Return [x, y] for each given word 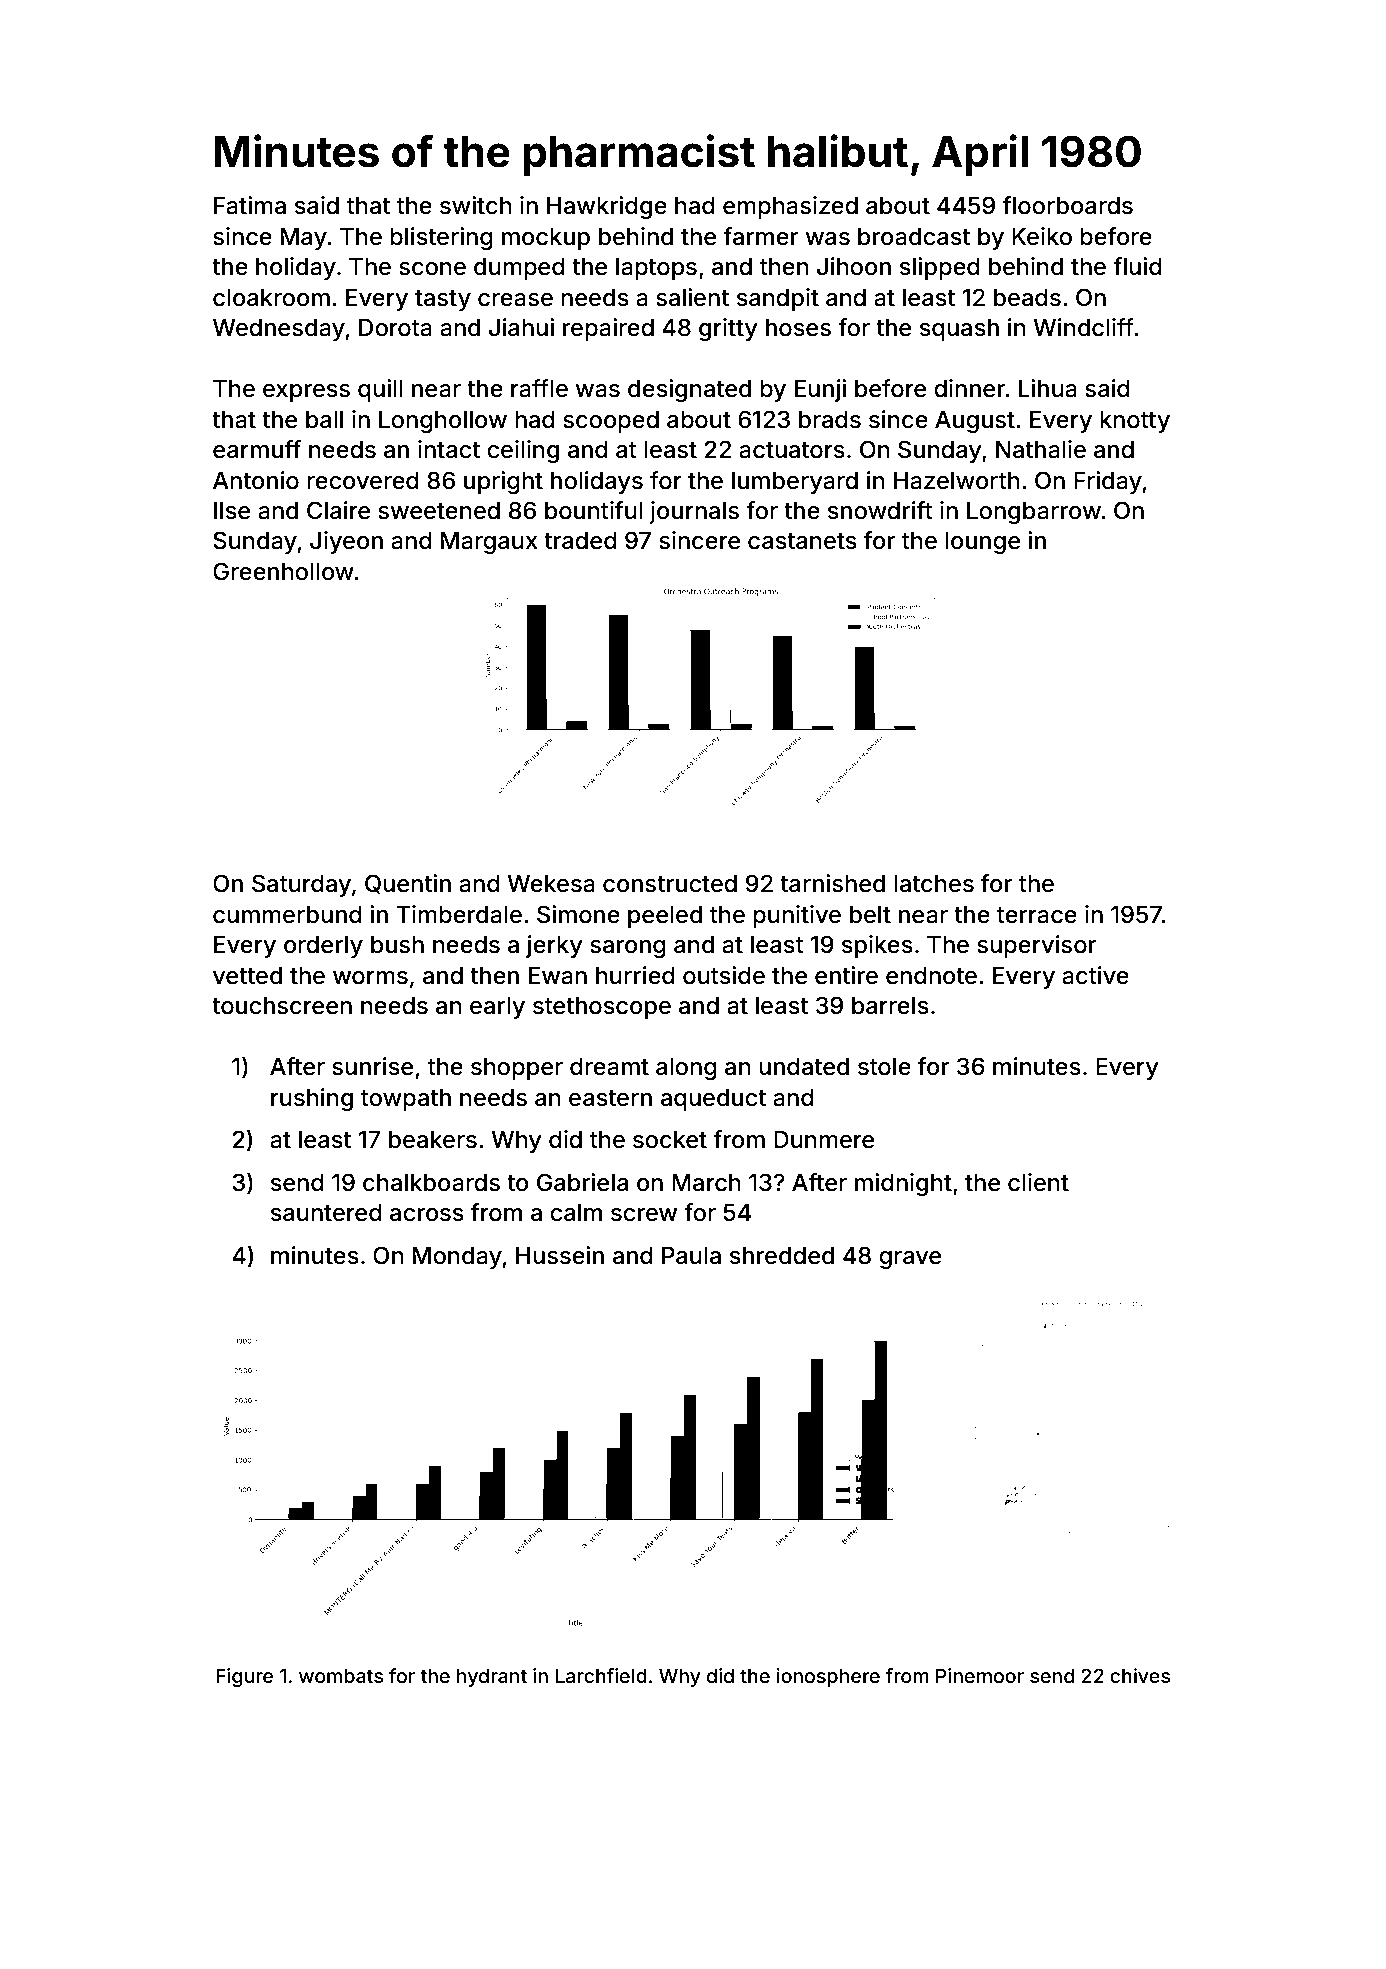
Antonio [256, 480]
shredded [782, 1256]
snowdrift [880, 510]
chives [1140, 1675]
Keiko [1042, 236]
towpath [406, 1100]
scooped [611, 422]
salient [692, 297]
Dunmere [824, 1139]
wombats [341, 1675]
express [306, 393]
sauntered [326, 1213]
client [1038, 1182]
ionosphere [828, 1677]
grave [910, 1260]
